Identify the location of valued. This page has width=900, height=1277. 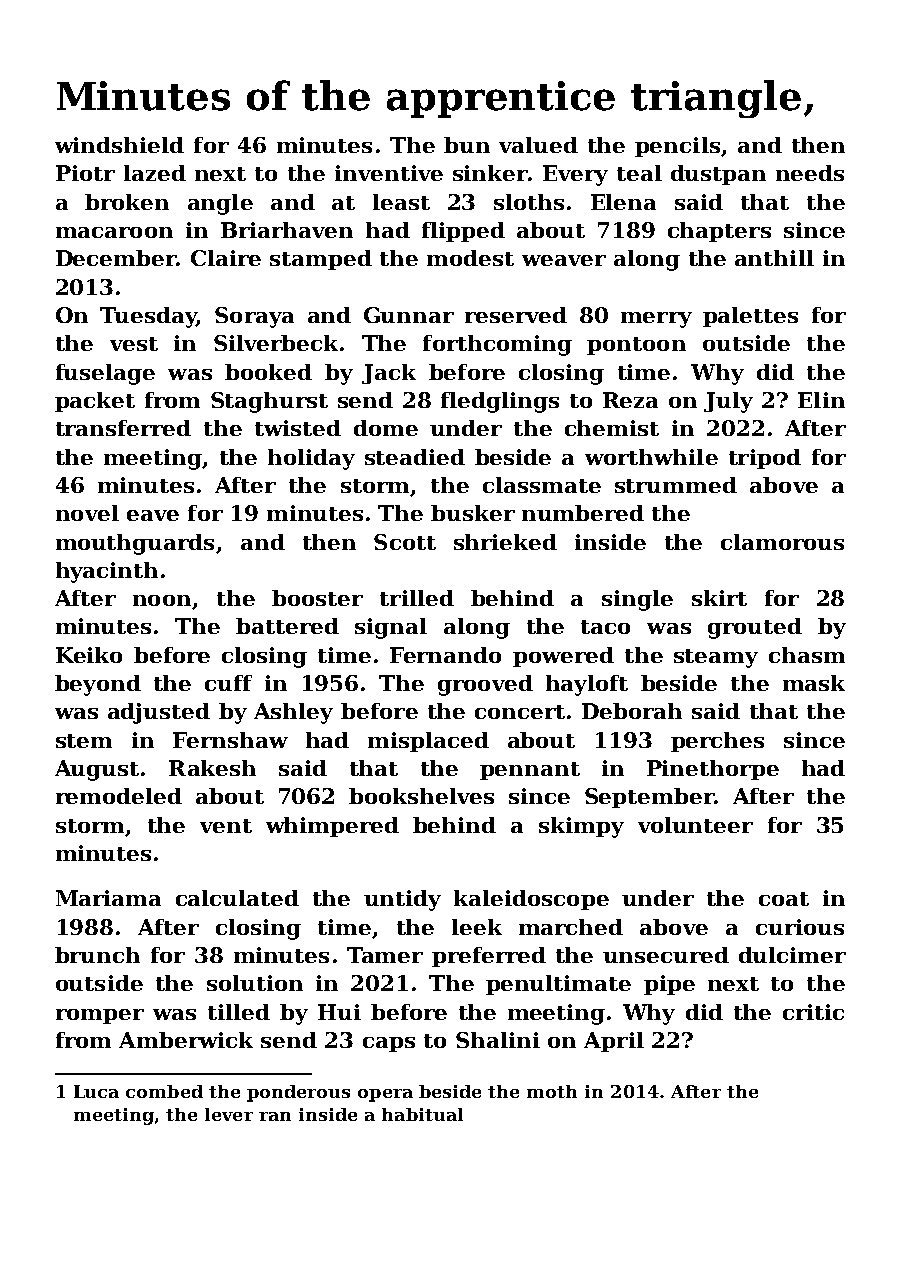
(538, 145).
